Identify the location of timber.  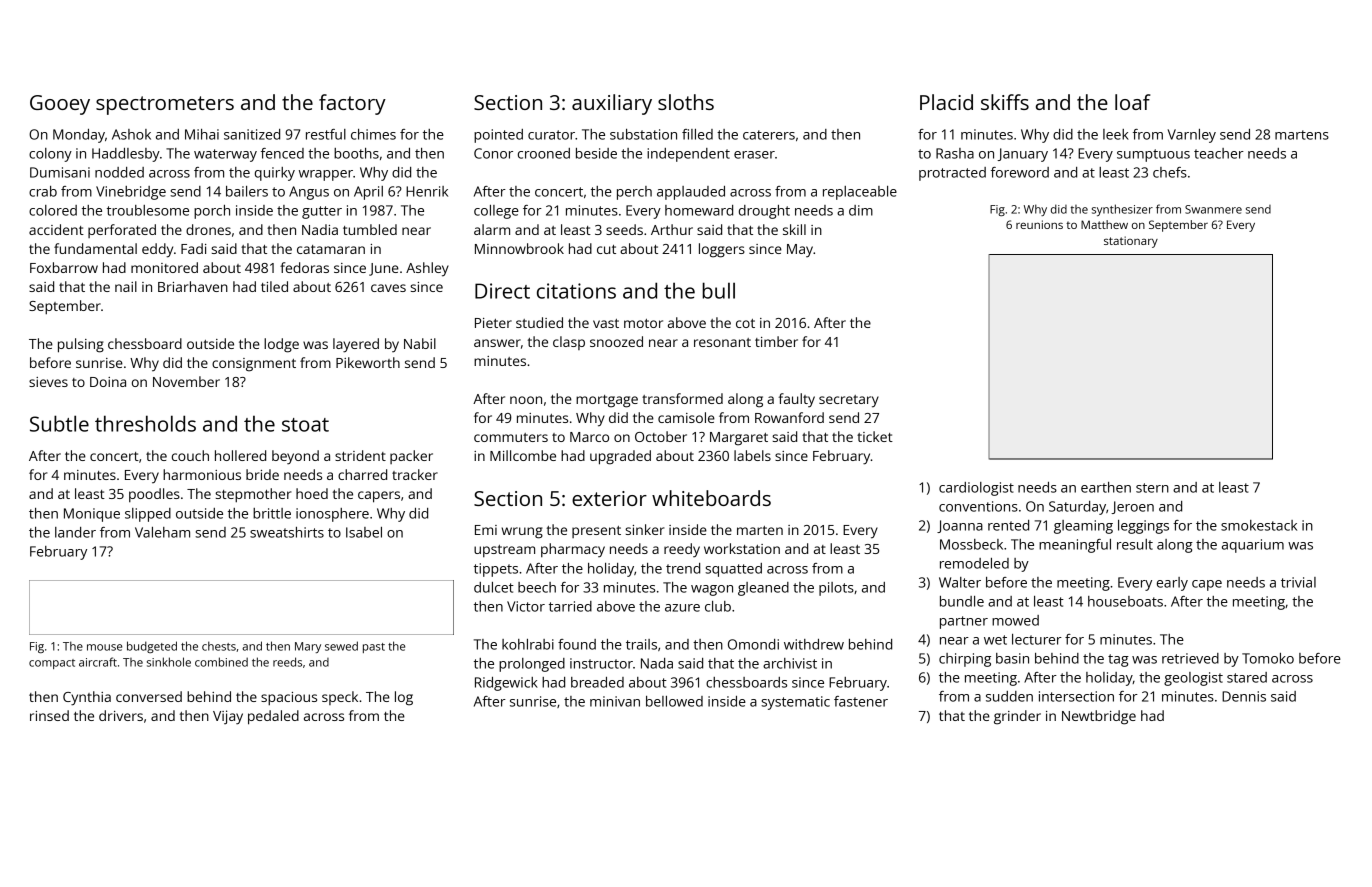
(776, 341).
